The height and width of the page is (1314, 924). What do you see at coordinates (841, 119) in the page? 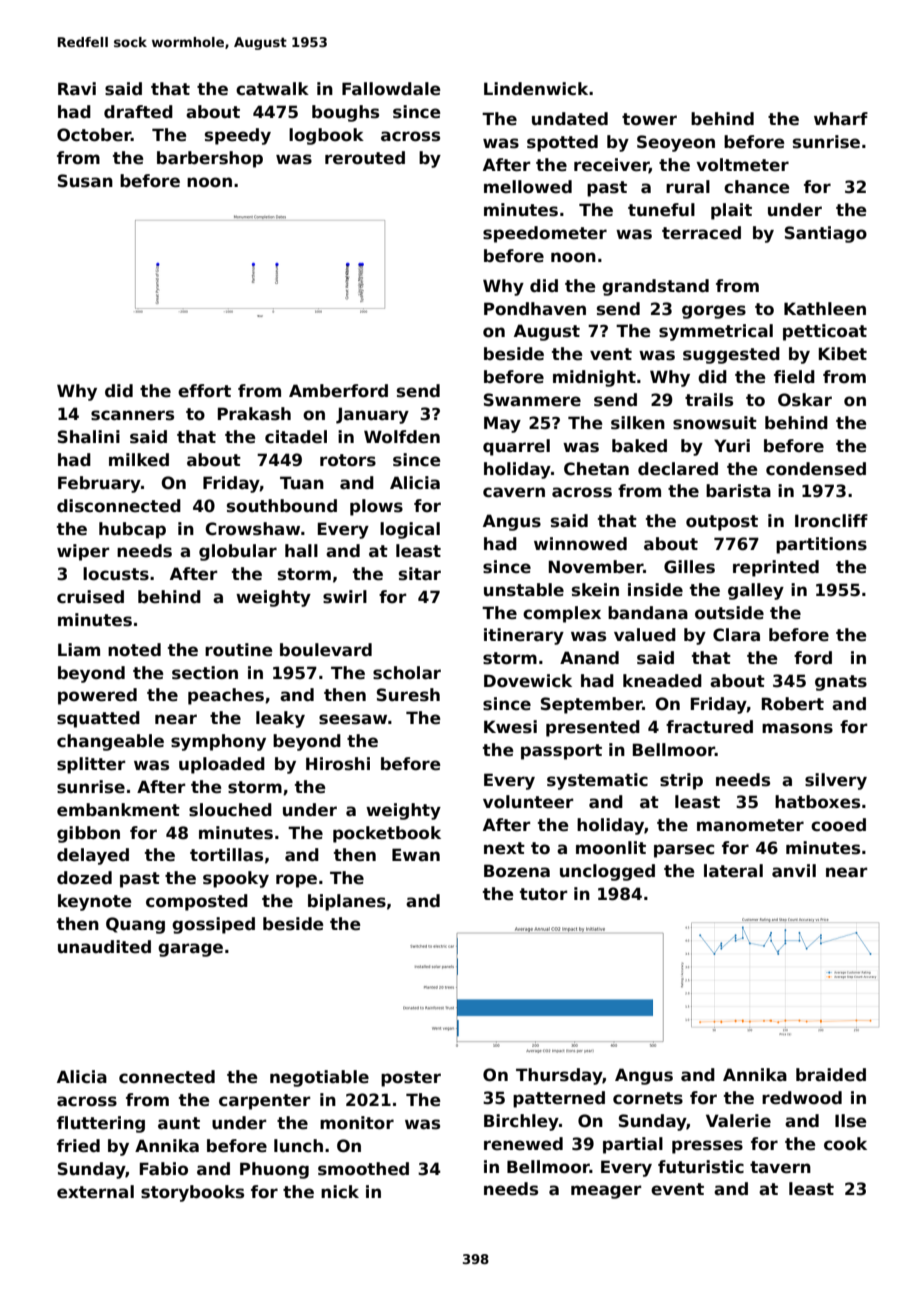
I see `wharf` at bounding box center [841, 119].
